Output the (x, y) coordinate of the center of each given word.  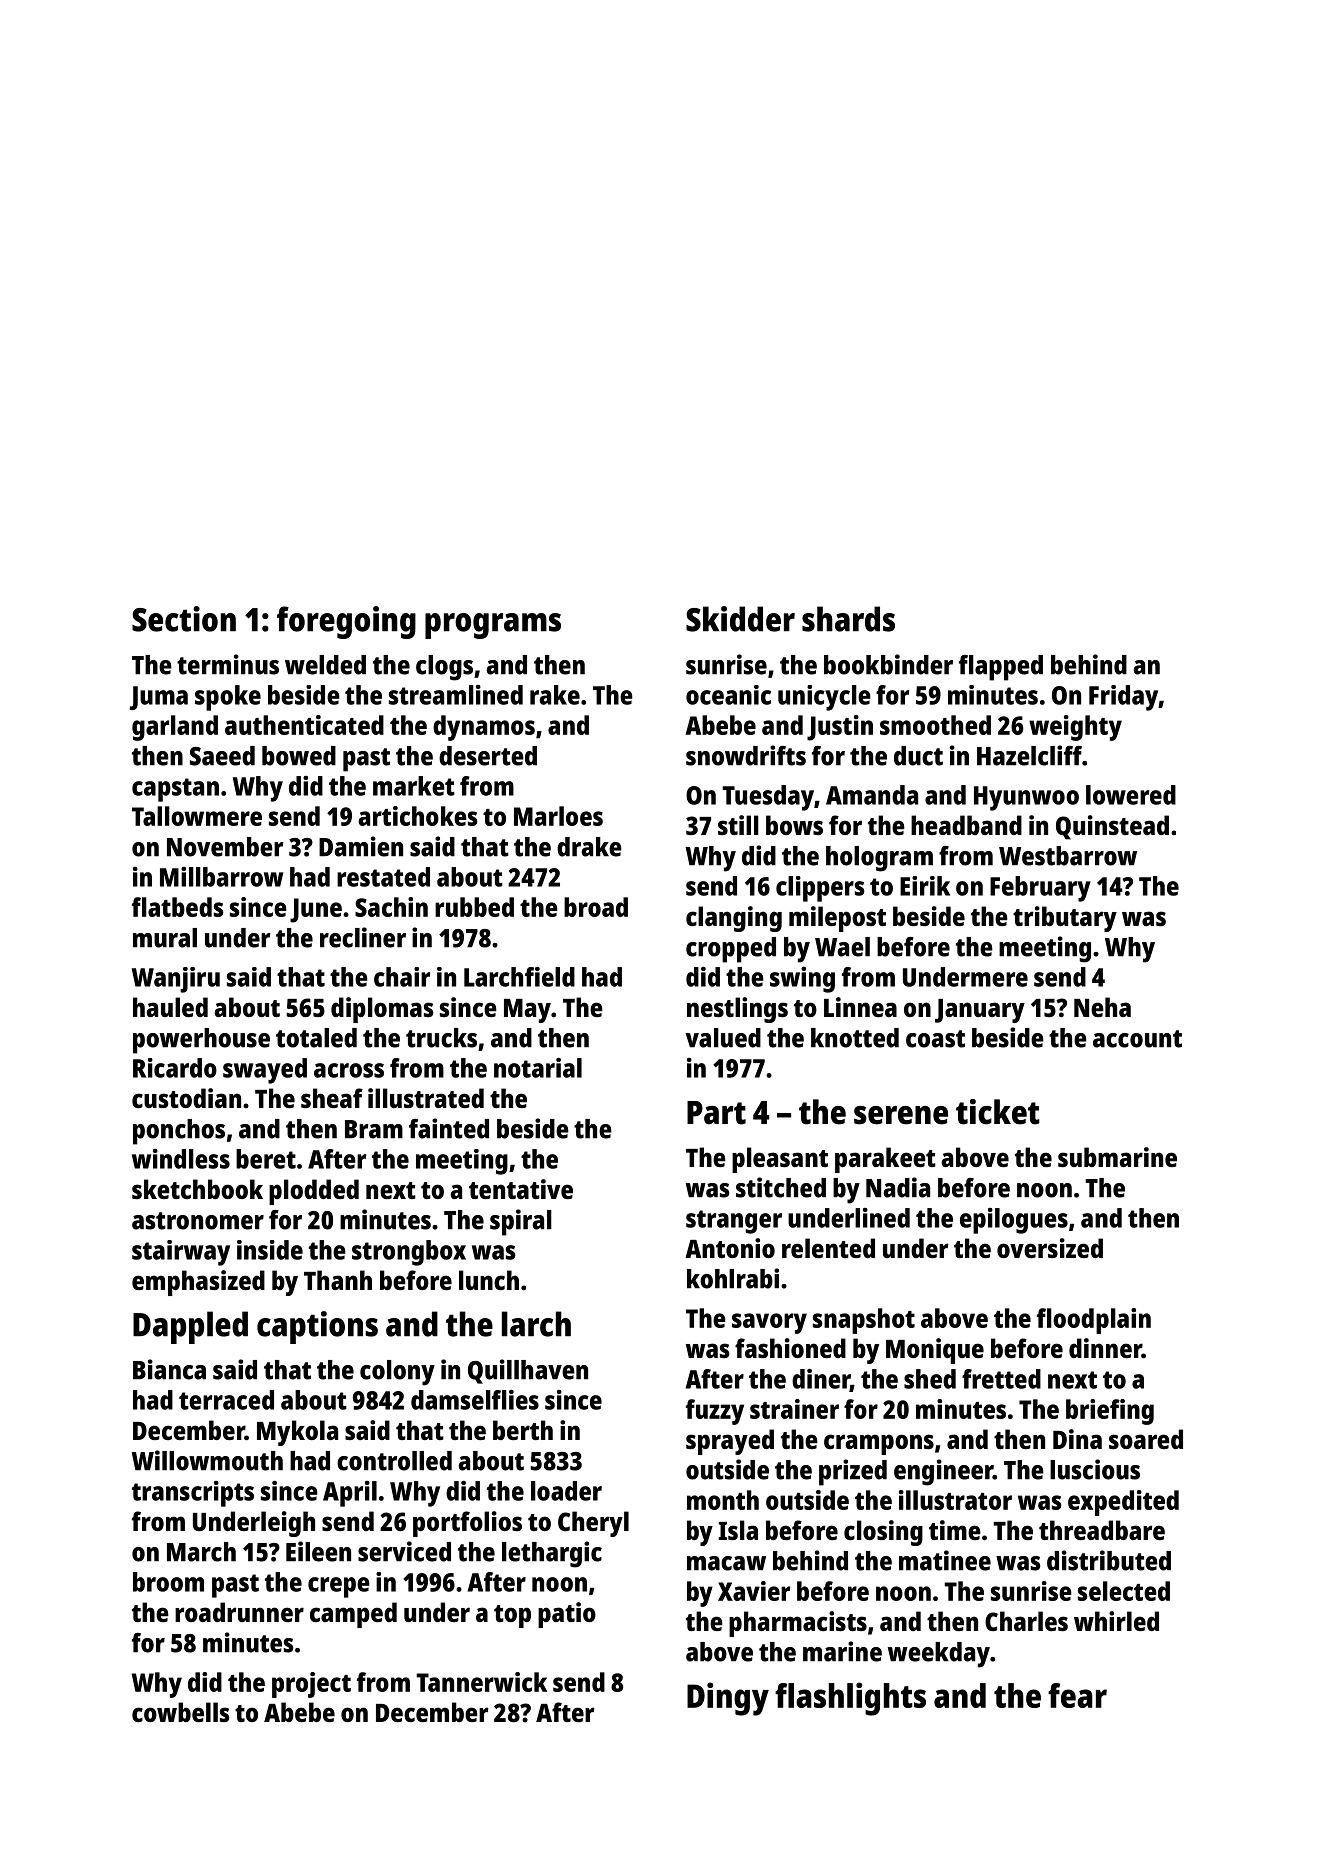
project (311, 1685)
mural (165, 938)
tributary (1065, 919)
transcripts (193, 1494)
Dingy (728, 1699)
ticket (998, 1112)
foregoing (346, 622)
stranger (734, 1222)
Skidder (740, 619)
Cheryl (593, 1524)
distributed (1109, 1560)
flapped (1001, 668)
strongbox (409, 1253)
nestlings (737, 1010)
